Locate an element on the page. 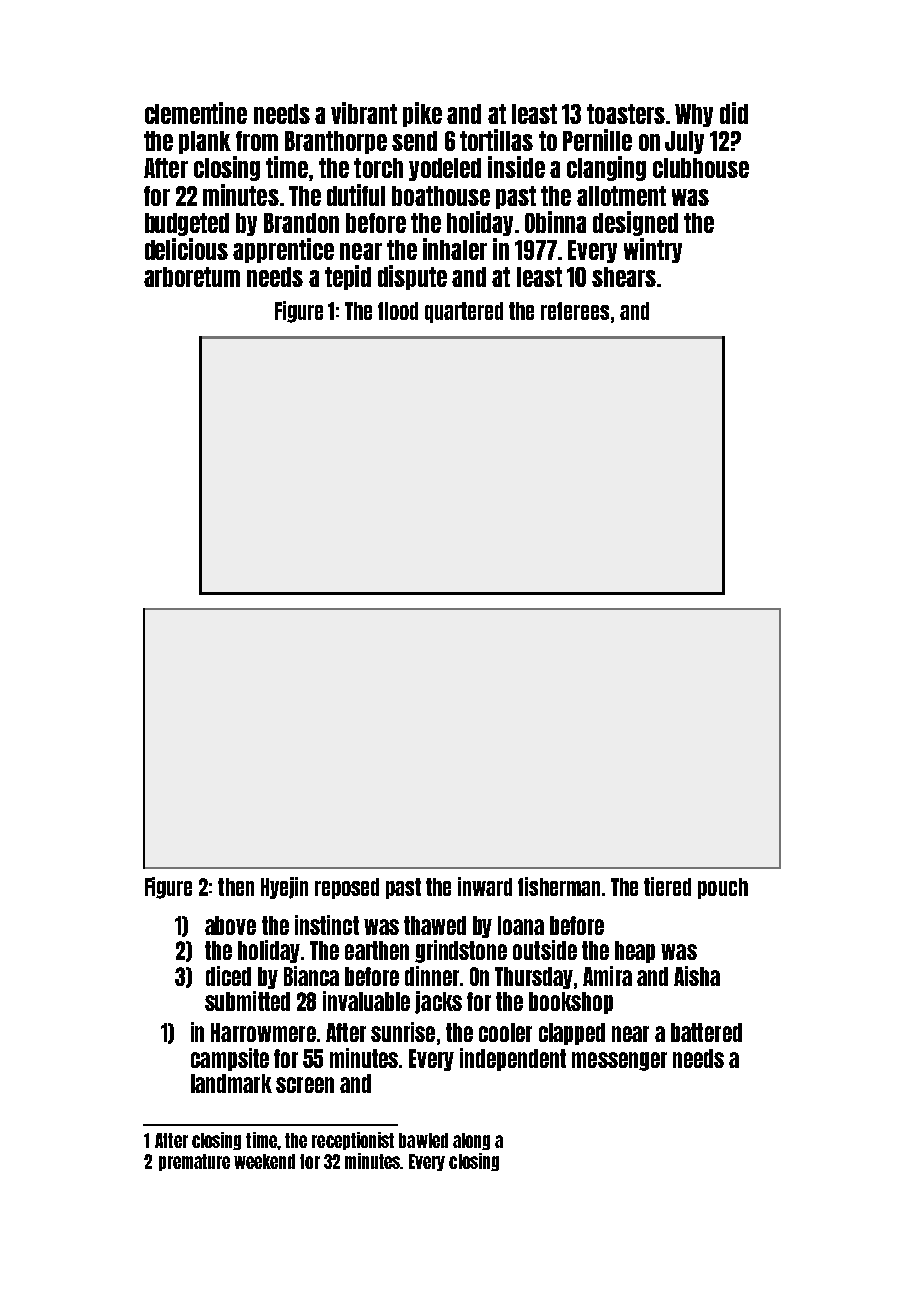 The width and height of the document is (924, 1311). landmark is located at coordinates (231, 1083).
